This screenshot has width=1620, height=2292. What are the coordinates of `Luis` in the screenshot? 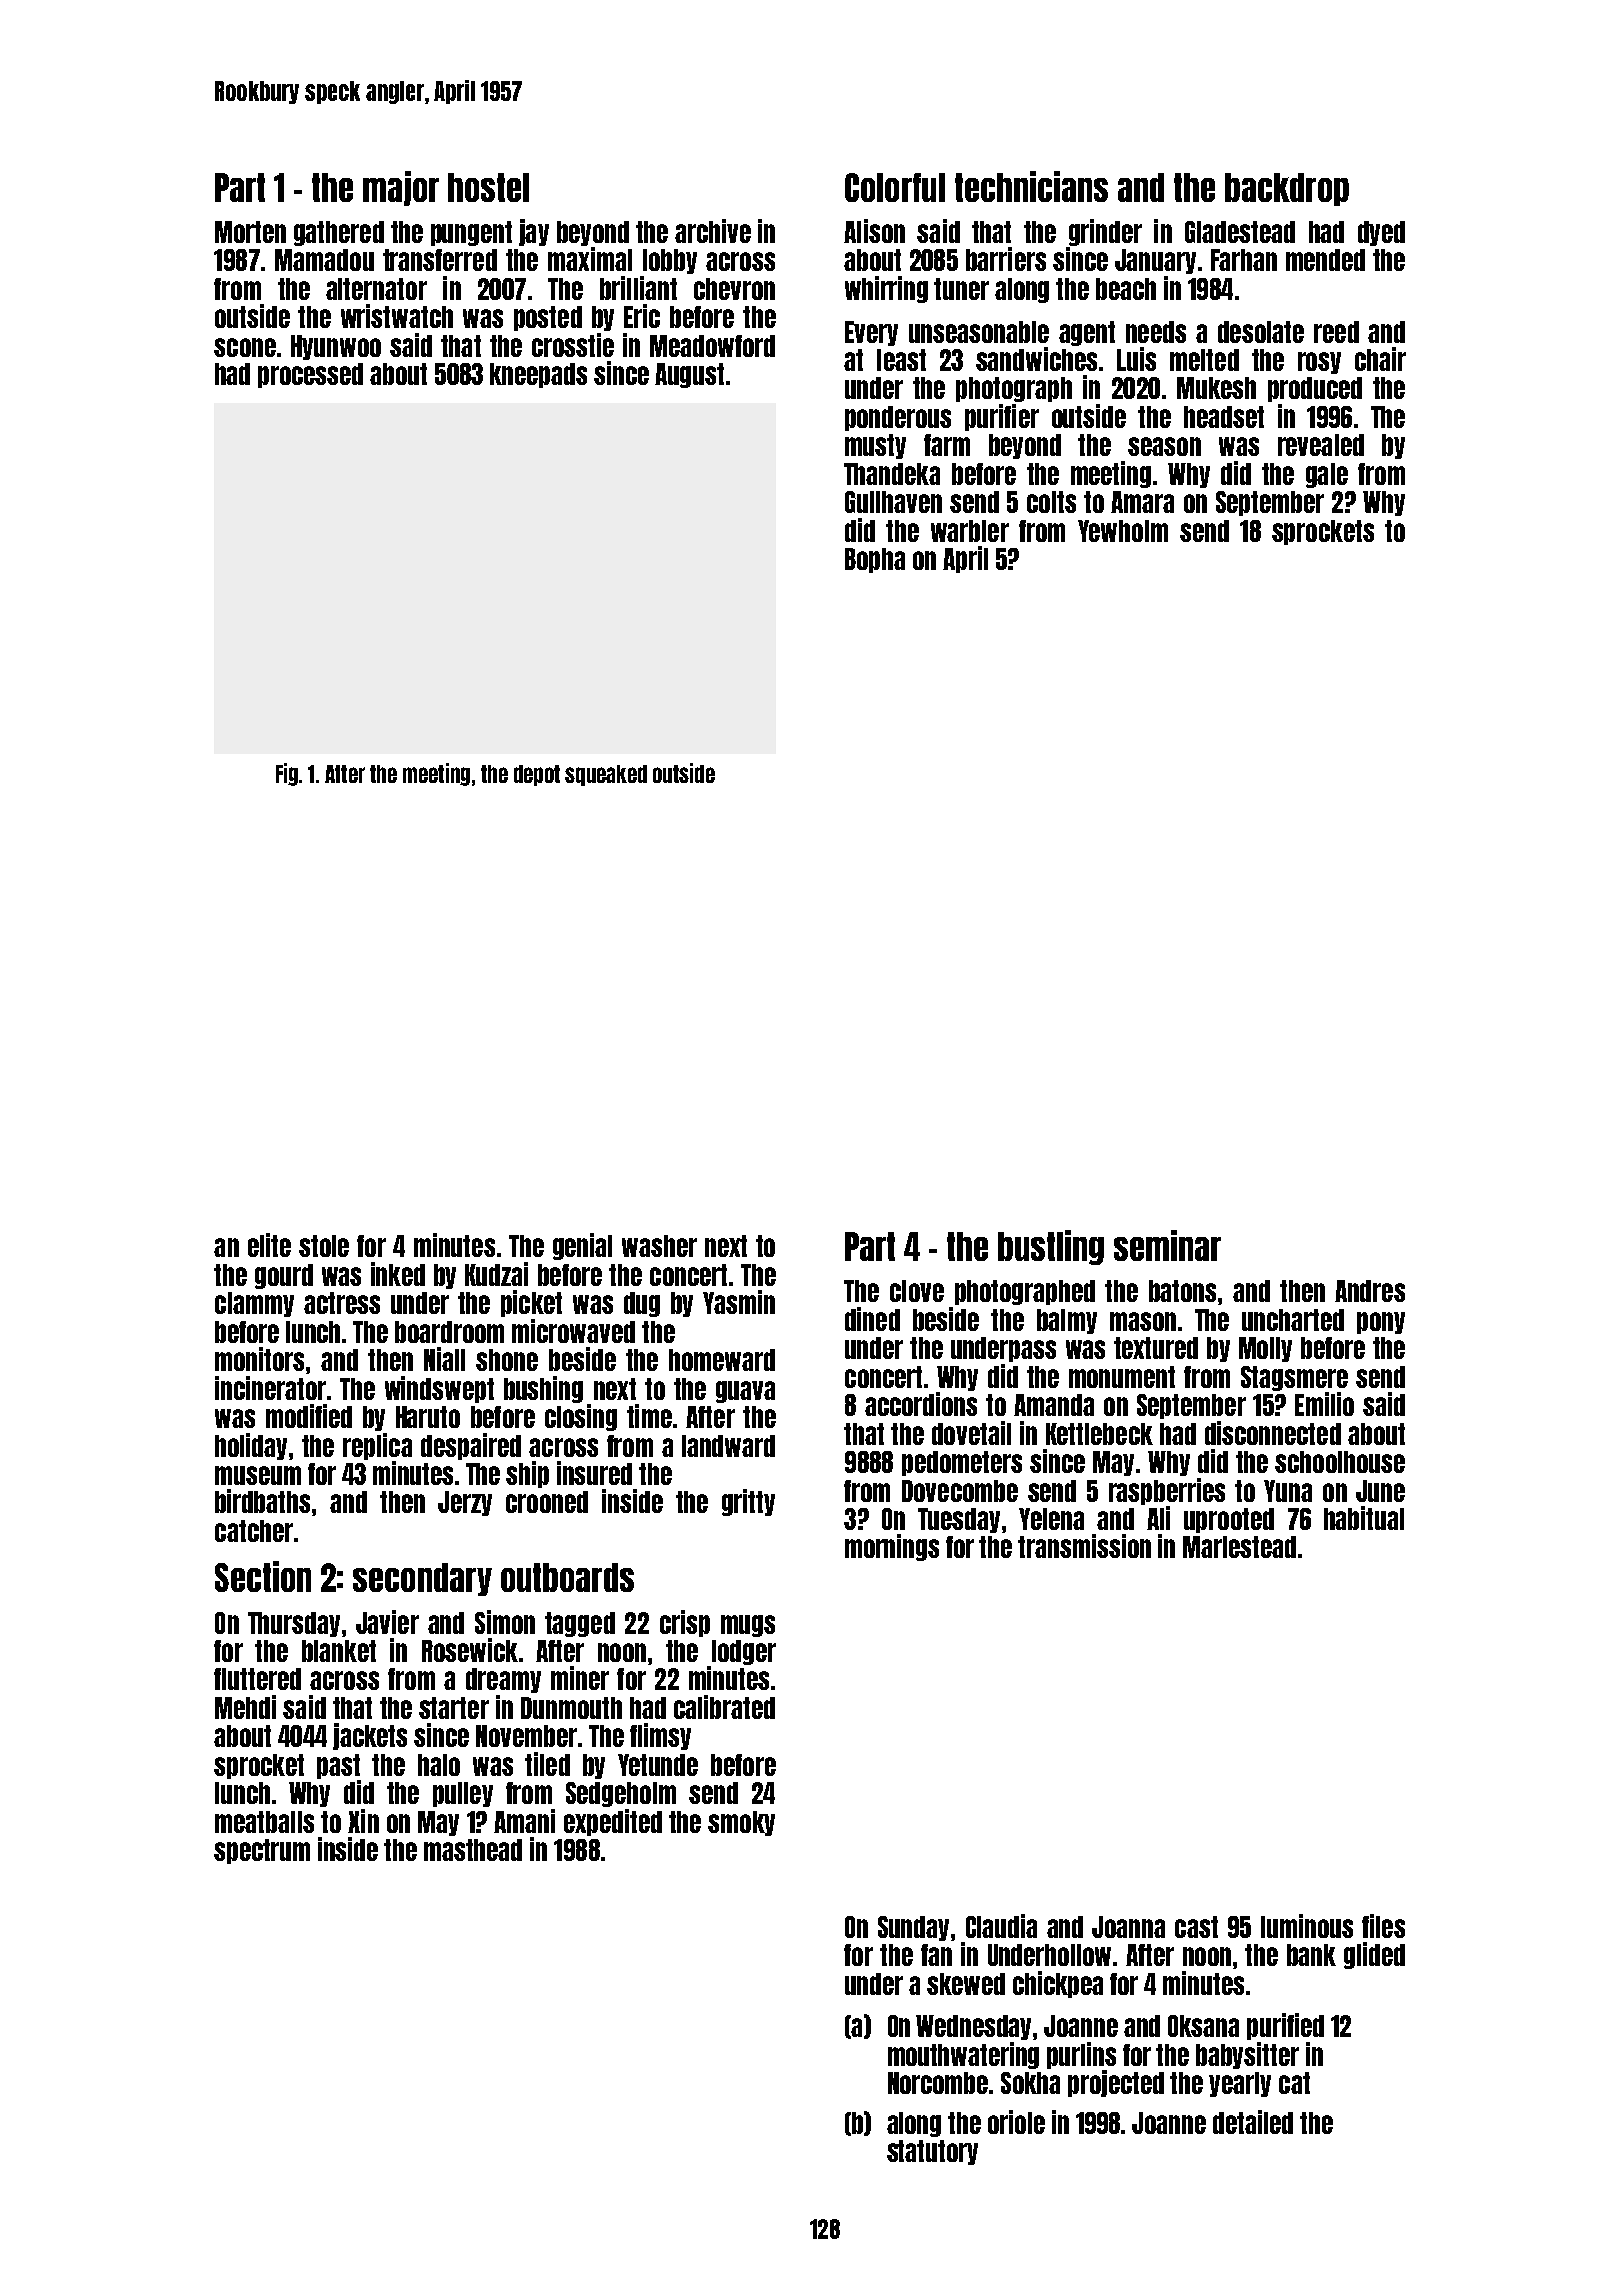 It's located at (1136, 359).
